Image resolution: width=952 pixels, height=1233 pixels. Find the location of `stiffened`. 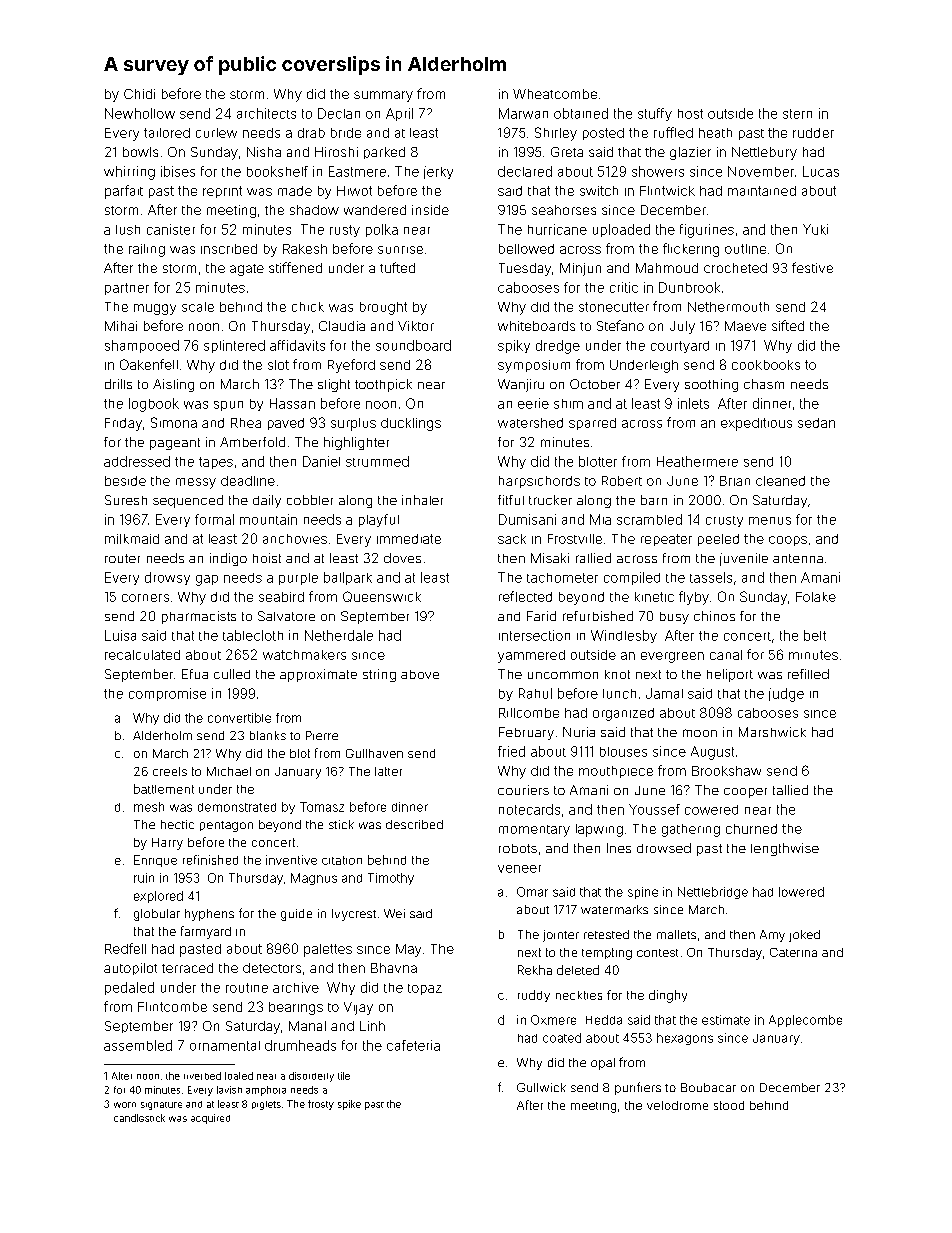

stiffened is located at coordinates (295, 267).
